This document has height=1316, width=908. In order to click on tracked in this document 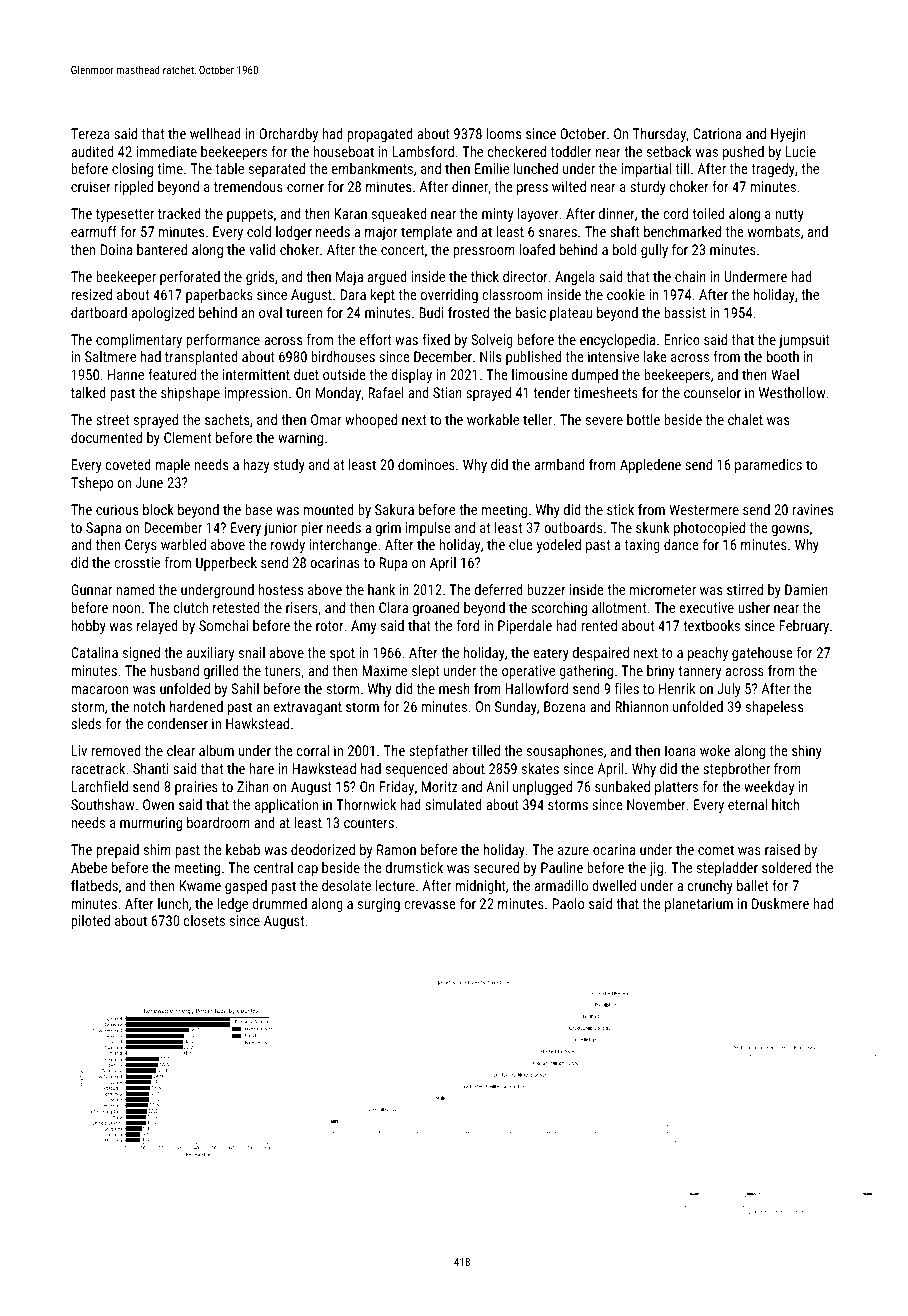, I will do `click(179, 213)`.
